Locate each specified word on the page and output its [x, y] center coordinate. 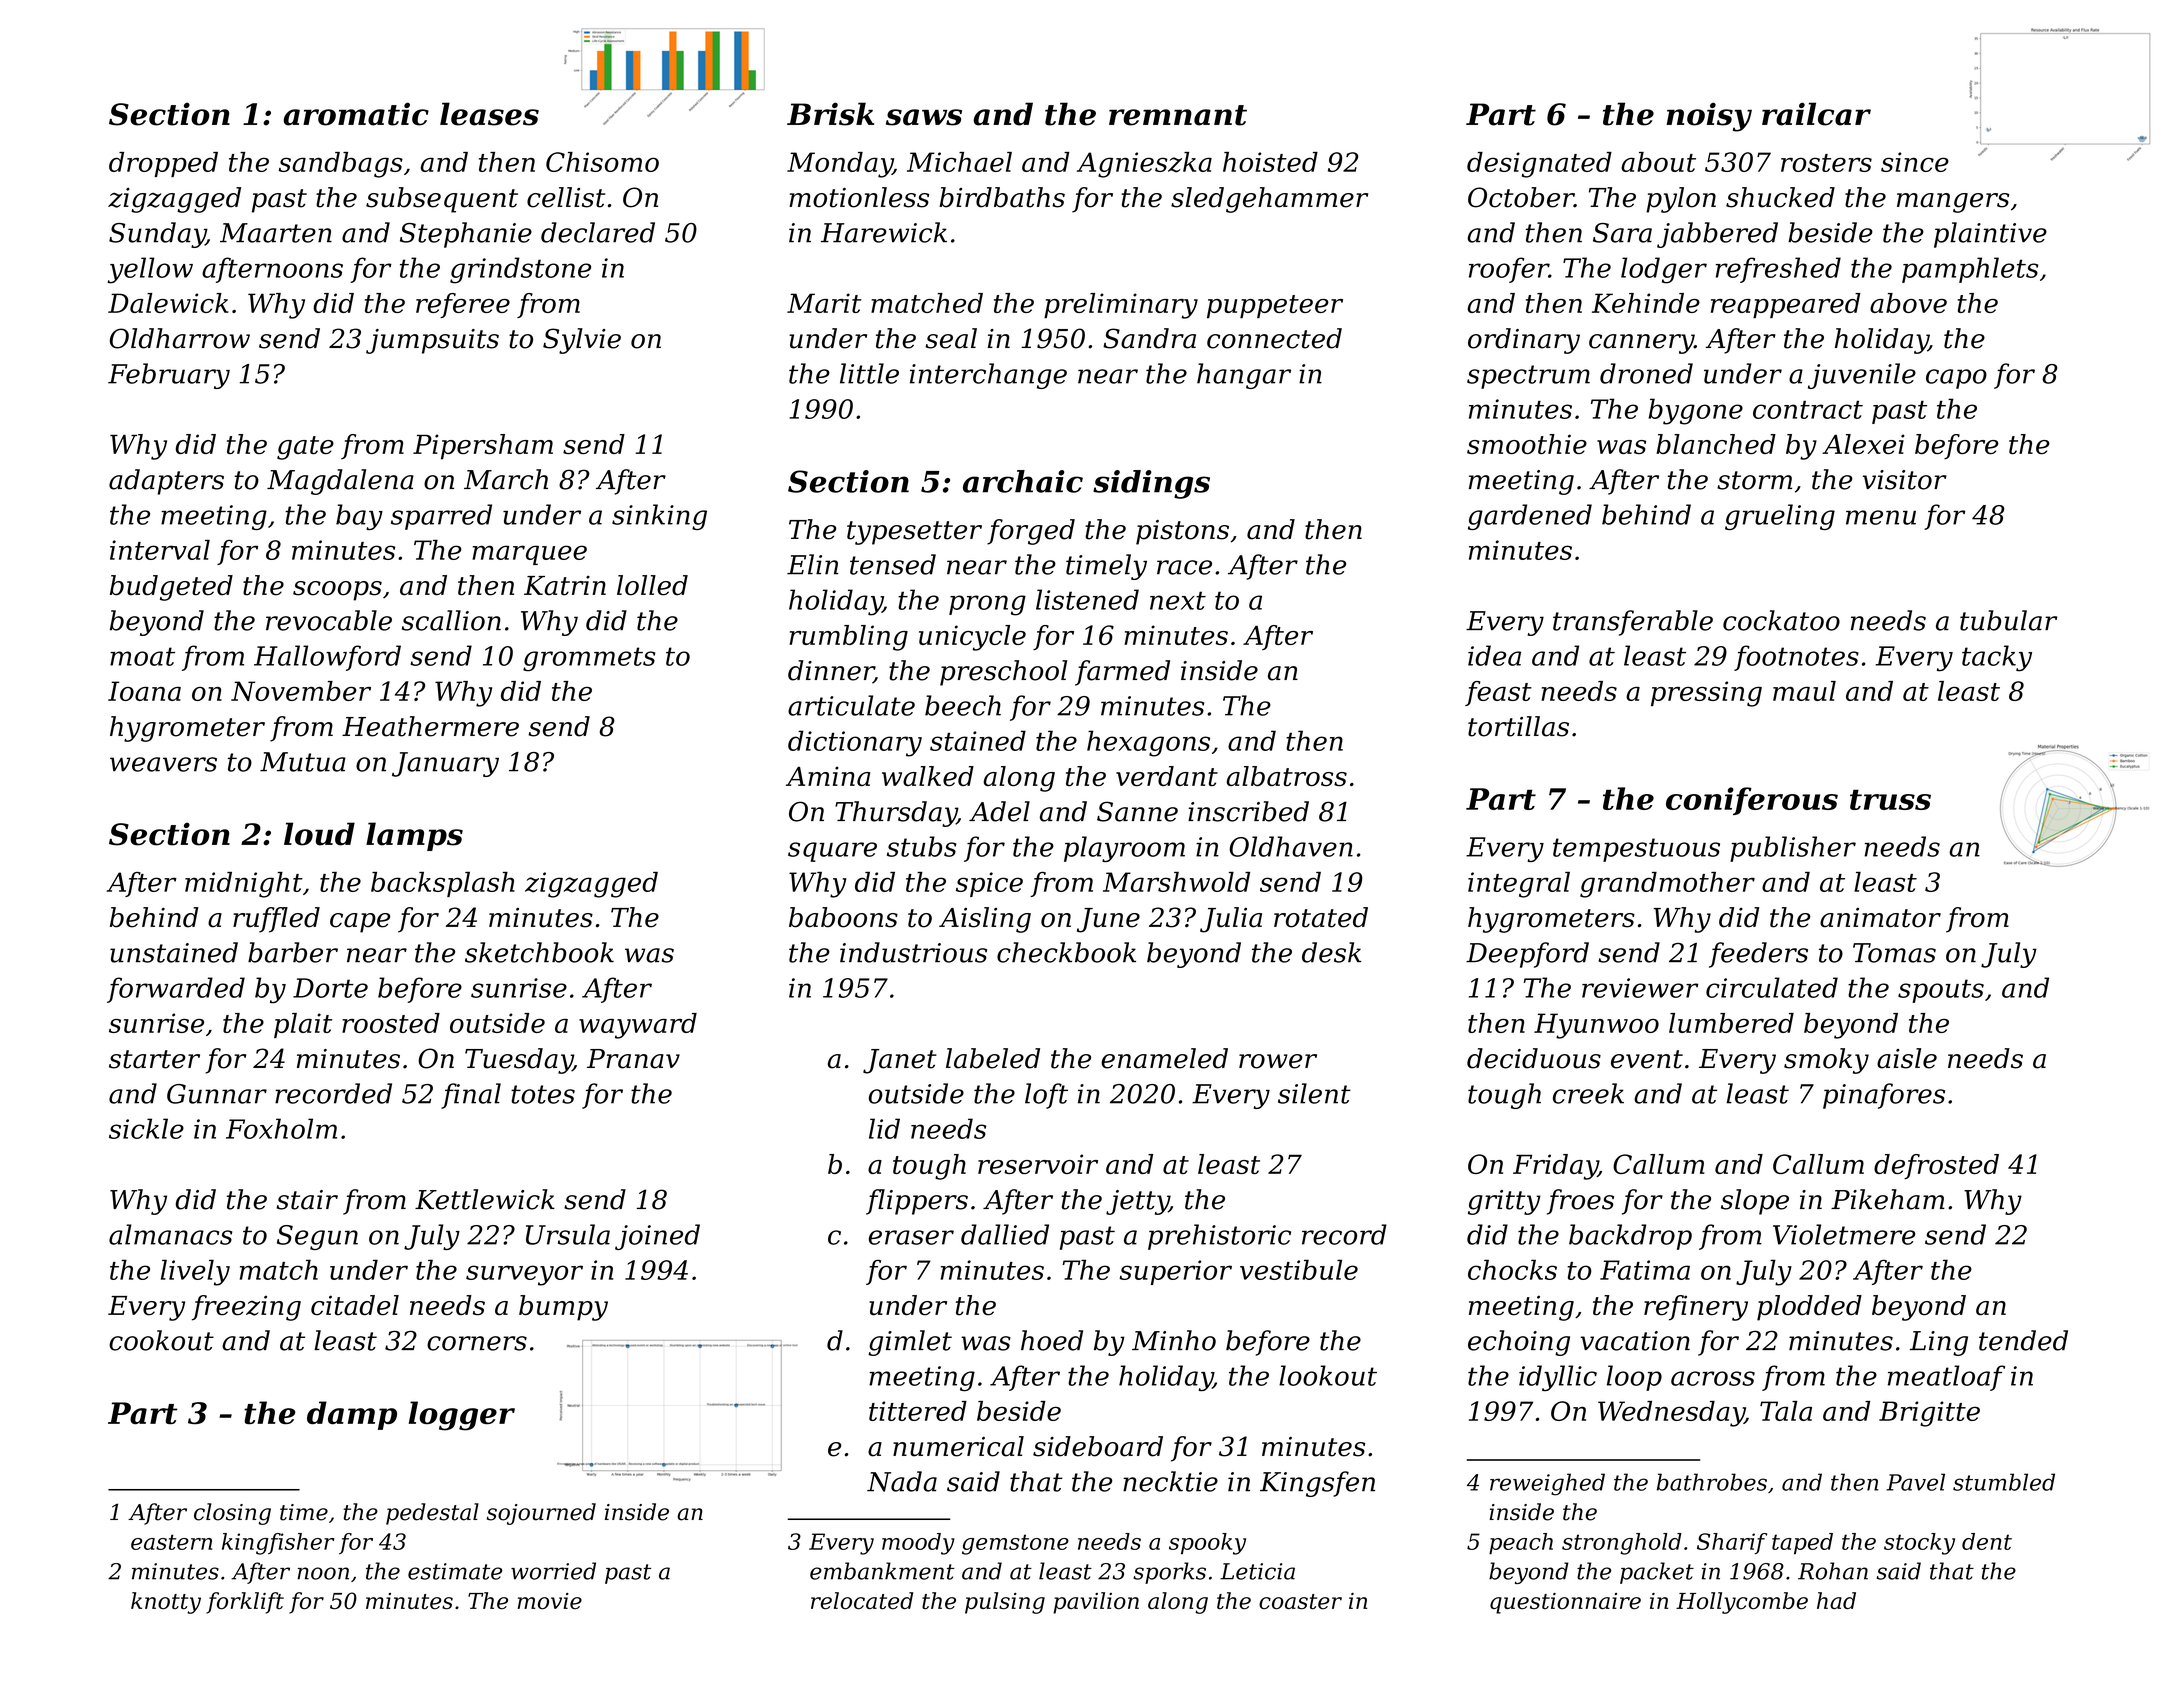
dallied [1005, 1234]
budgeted [171, 588]
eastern [171, 1542]
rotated [1321, 917]
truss [1890, 799]
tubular [2008, 620]
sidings [1151, 484]
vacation [1635, 1341]
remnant [1178, 115]
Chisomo [602, 162]
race [1184, 567]
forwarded [176, 990]
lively [195, 1272]
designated [1539, 165]
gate [305, 448]
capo [1956, 379]
